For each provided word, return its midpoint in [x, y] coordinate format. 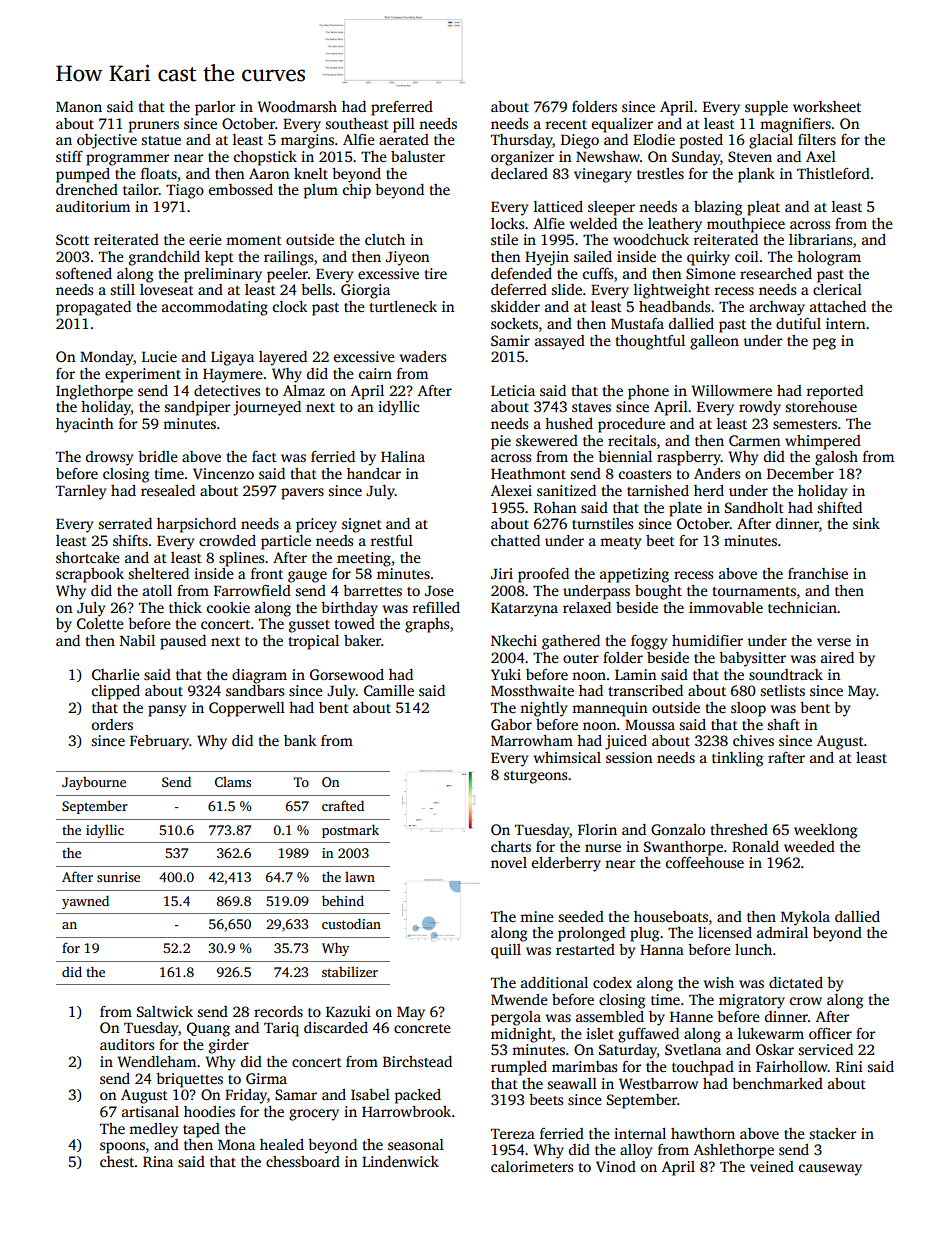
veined [772, 1166]
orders [112, 724]
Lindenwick [400, 1161]
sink [866, 523]
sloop [748, 709]
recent [566, 124]
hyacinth [85, 425]
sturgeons [535, 777]
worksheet [827, 106]
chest [117, 1161]
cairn [375, 373]
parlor [215, 108]
